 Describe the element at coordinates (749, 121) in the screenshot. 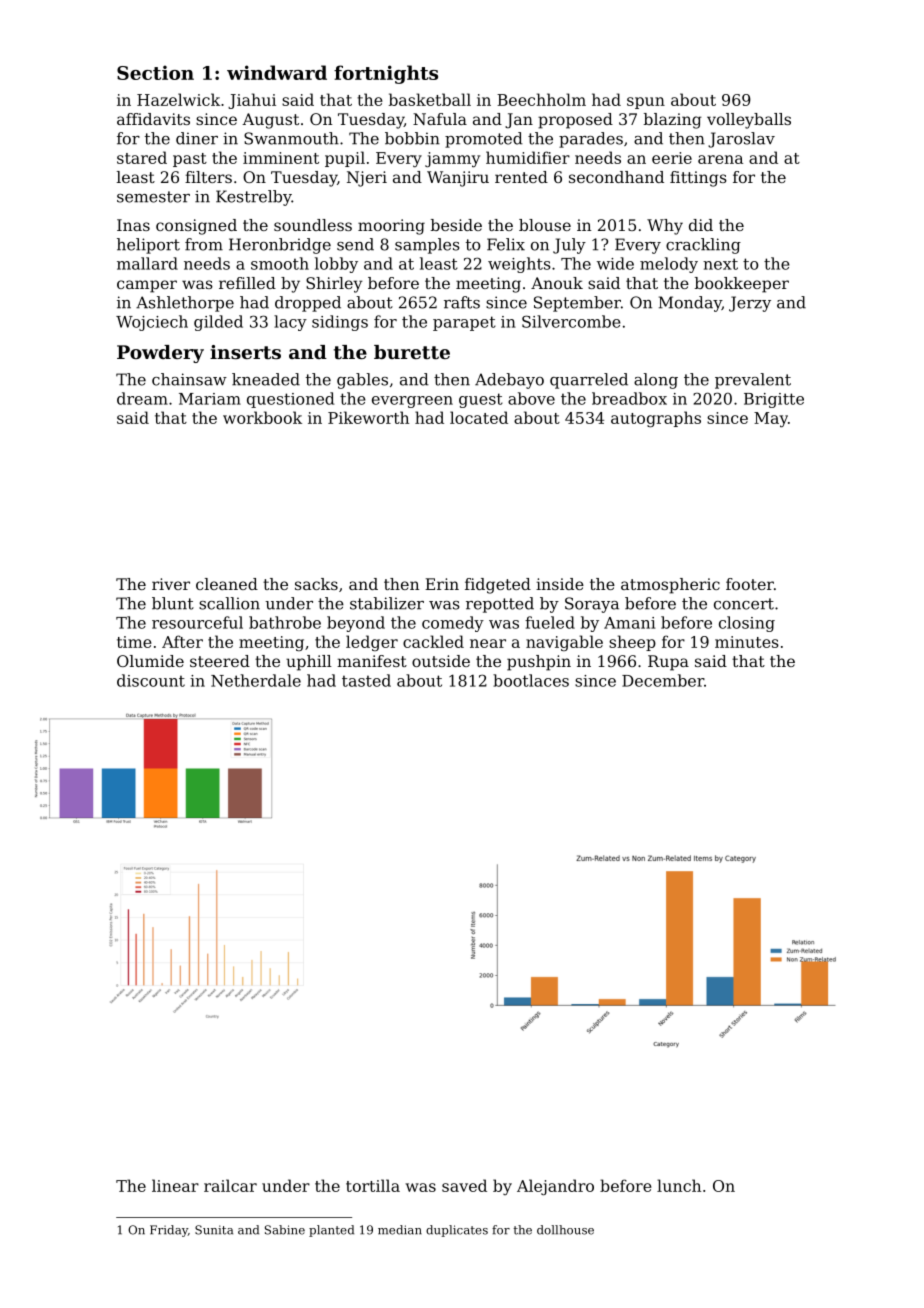

I see `volleyballs` at that location.
